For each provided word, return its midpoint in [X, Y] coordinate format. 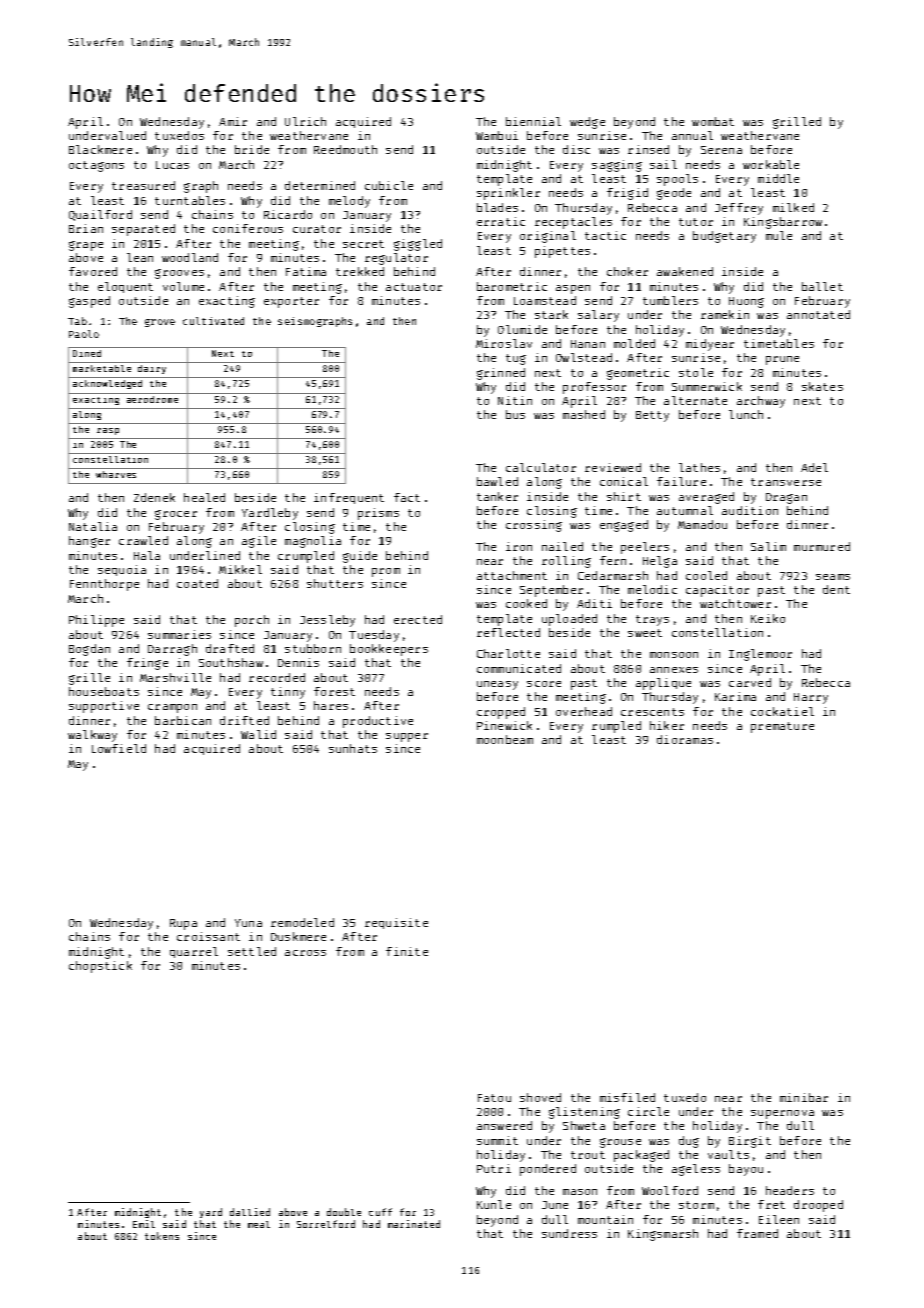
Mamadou [702, 524]
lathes [699, 467]
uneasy [497, 685]
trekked [360, 271]
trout [588, 1155]
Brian [86, 228]
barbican [183, 720]
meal [259, 1224]
